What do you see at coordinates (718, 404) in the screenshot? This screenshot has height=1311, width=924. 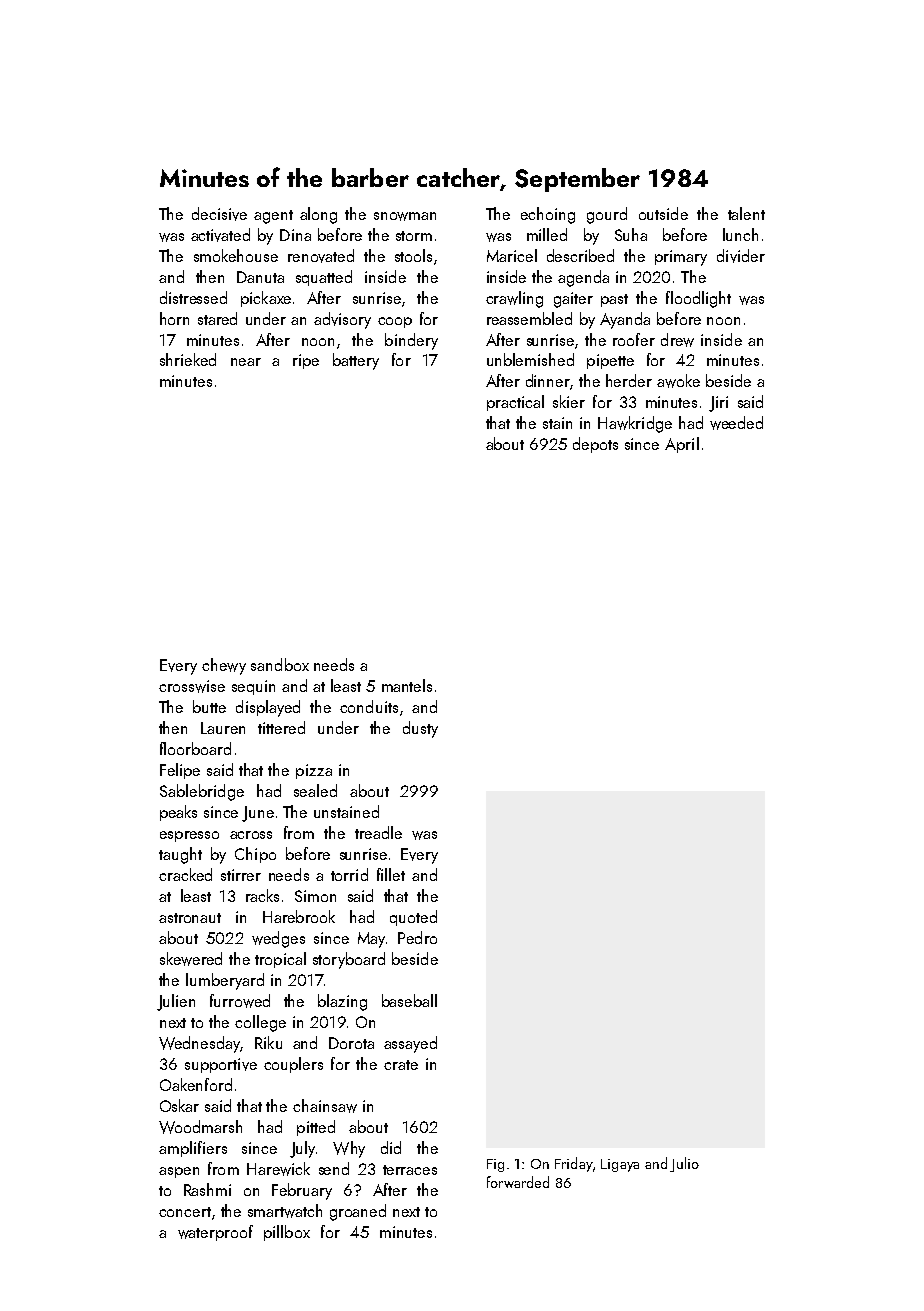 I see `Jiri` at bounding box center [718, 404].
